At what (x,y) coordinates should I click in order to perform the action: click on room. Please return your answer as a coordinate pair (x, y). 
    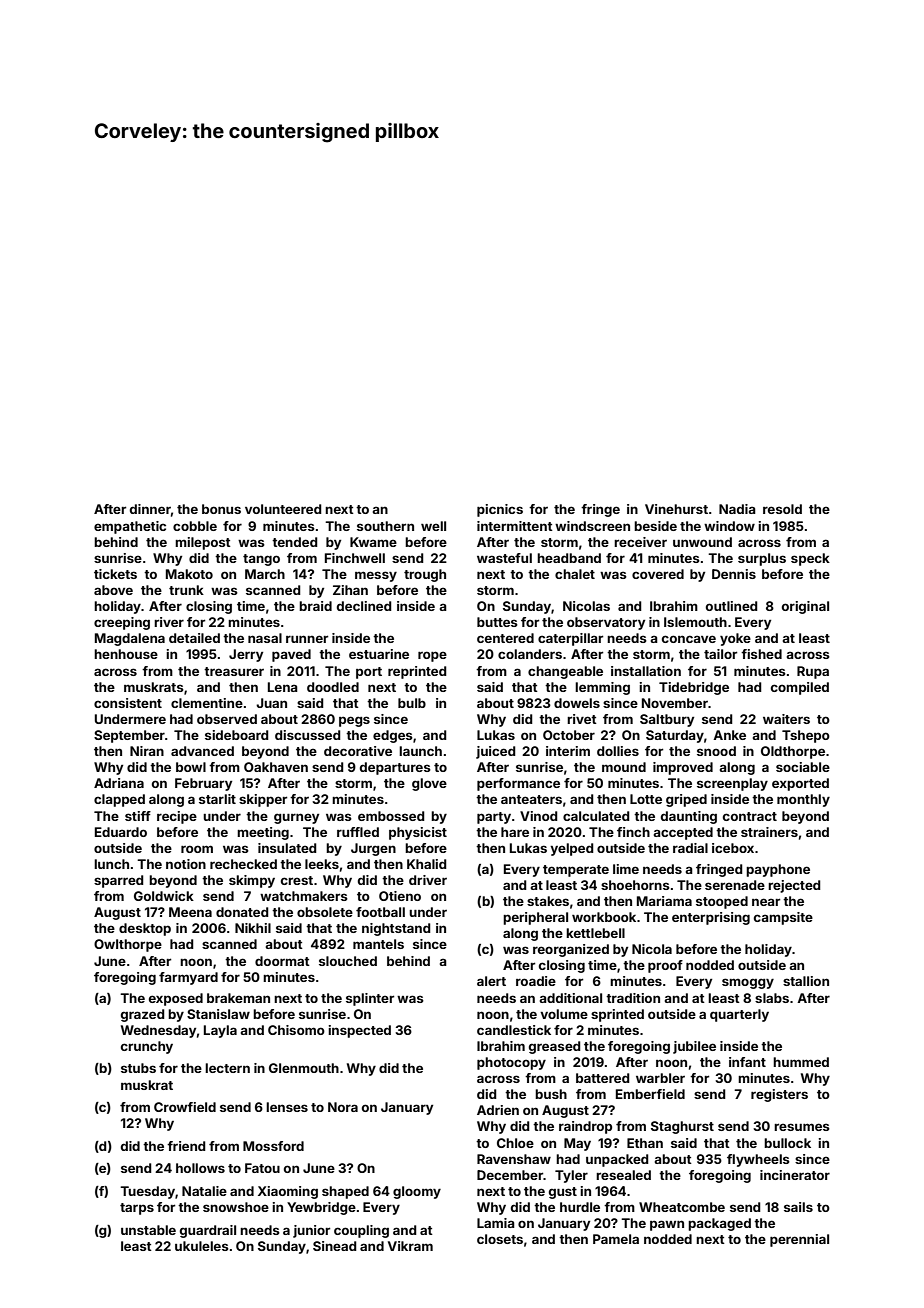
    Looking at the image, I should click on (197, 849).
